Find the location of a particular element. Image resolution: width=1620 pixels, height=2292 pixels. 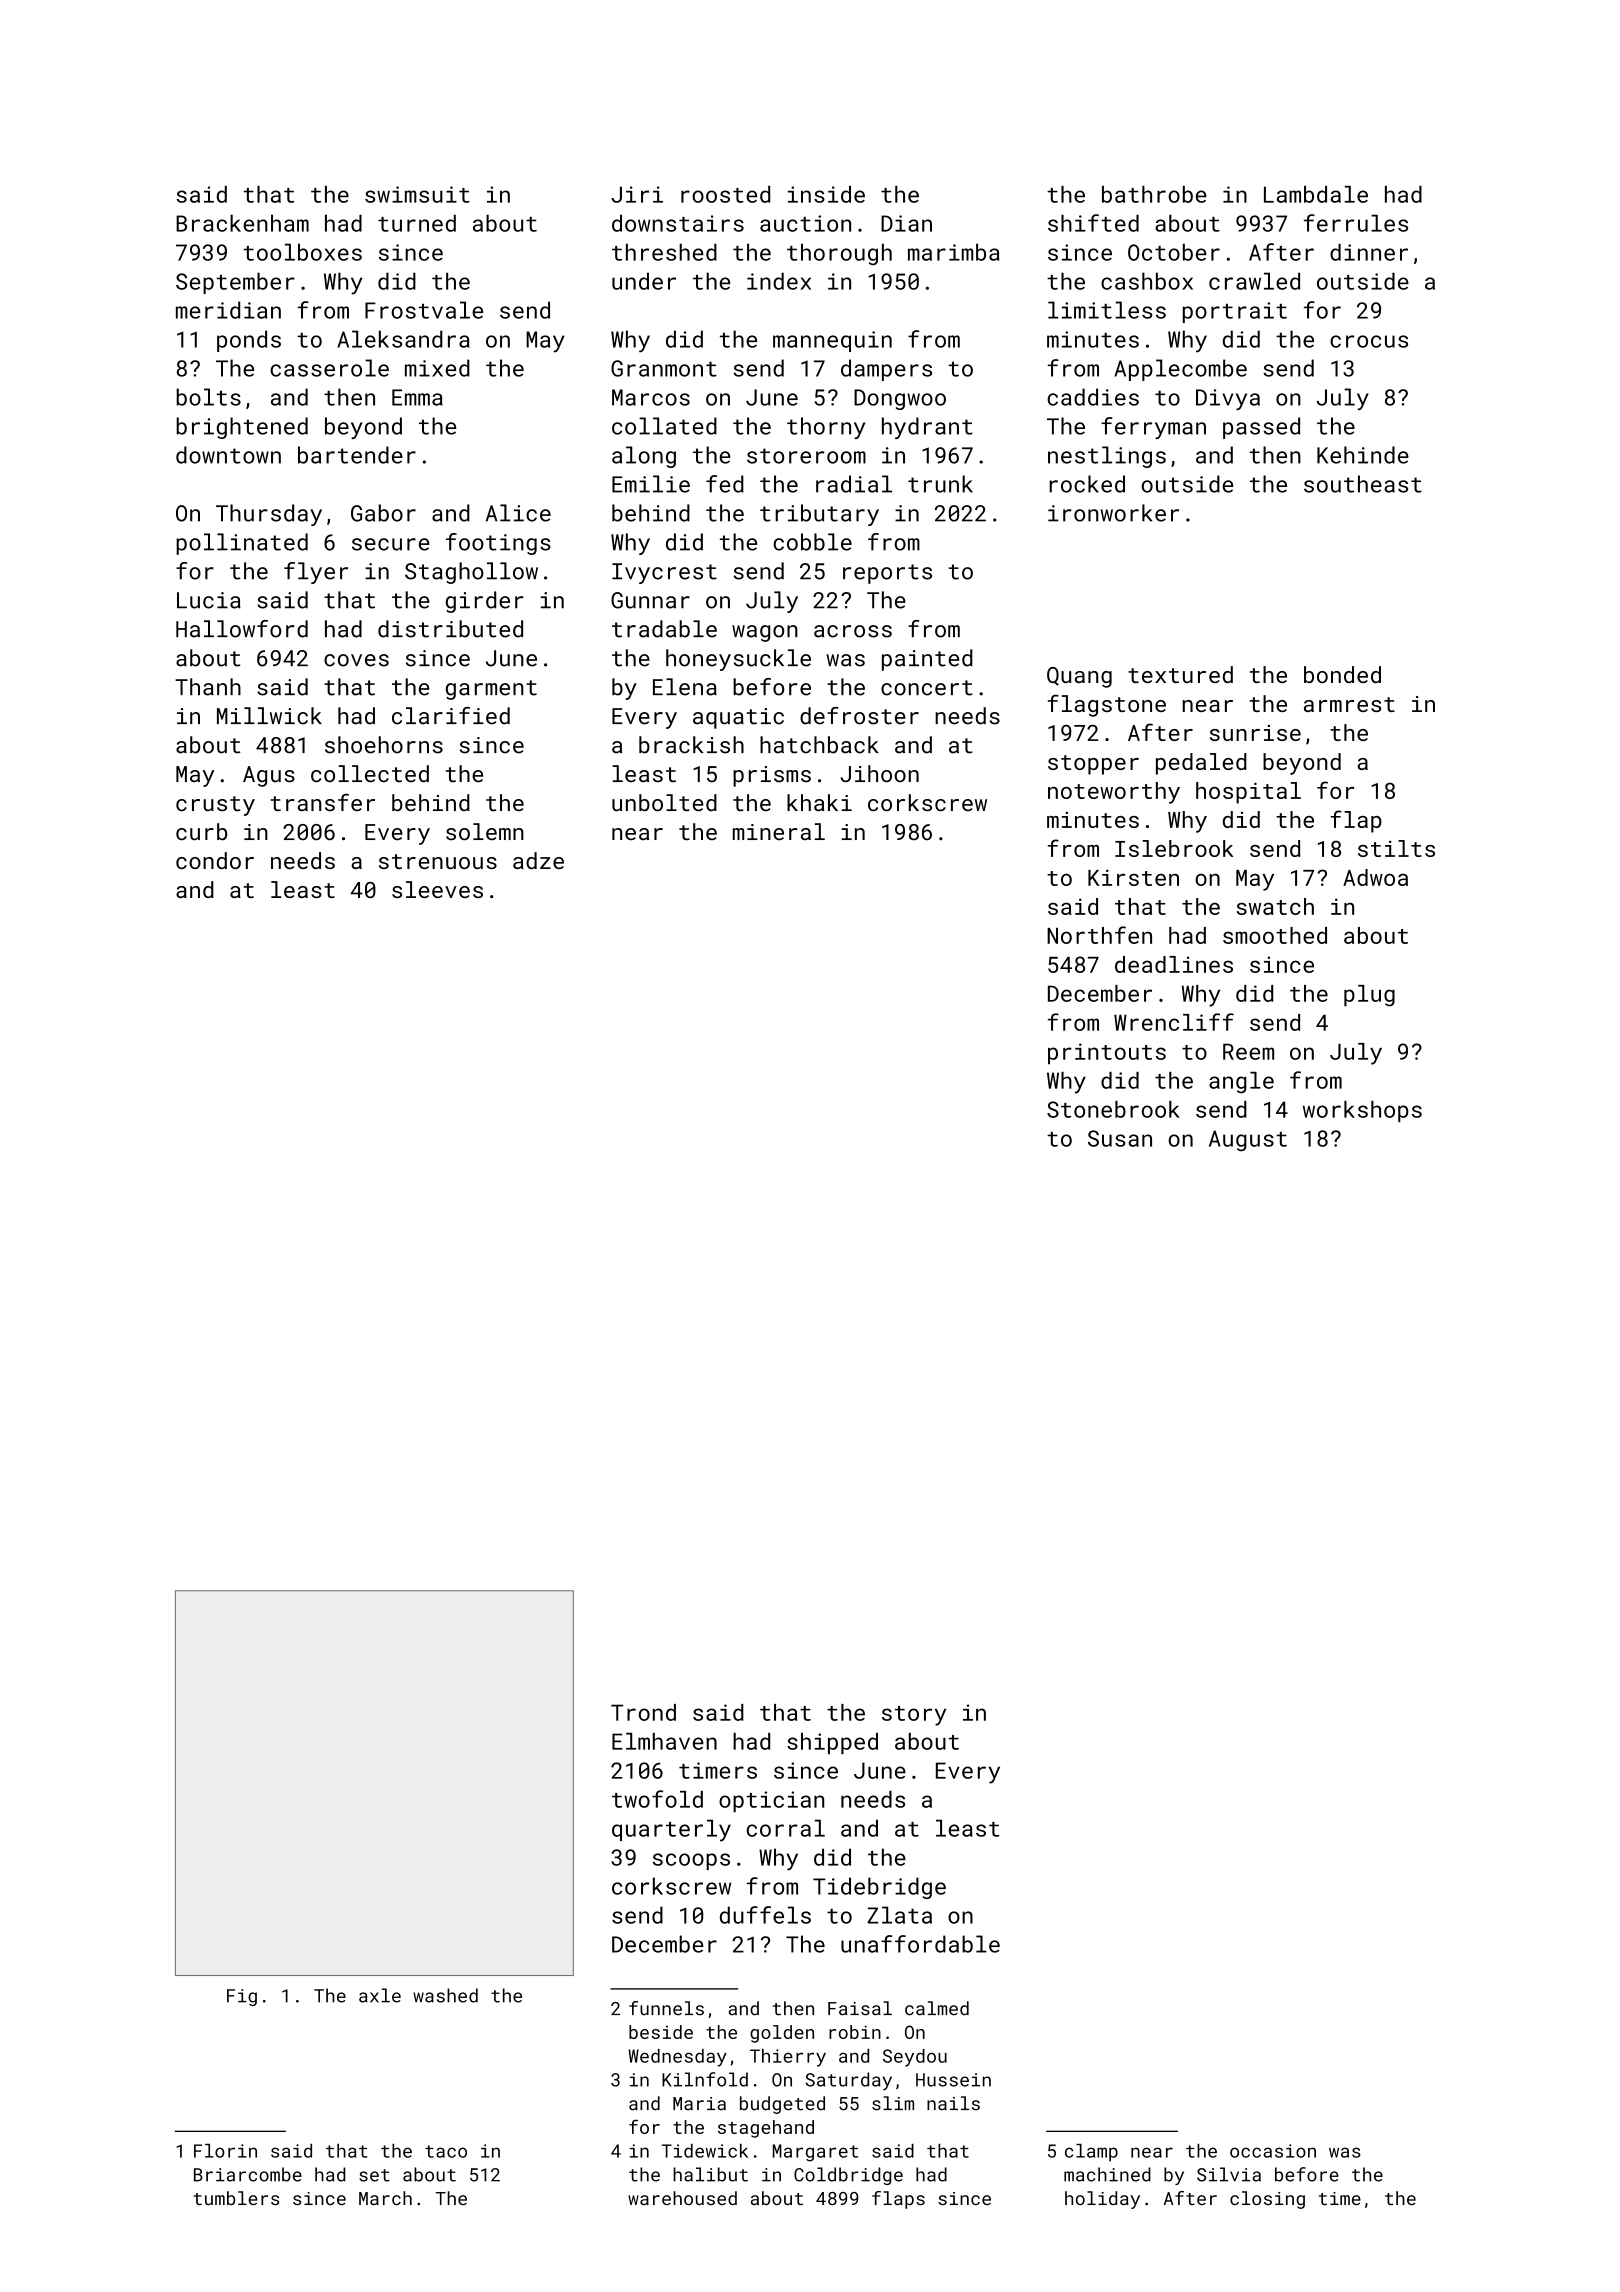

Susan is located at coordinates (1120, 1138).
